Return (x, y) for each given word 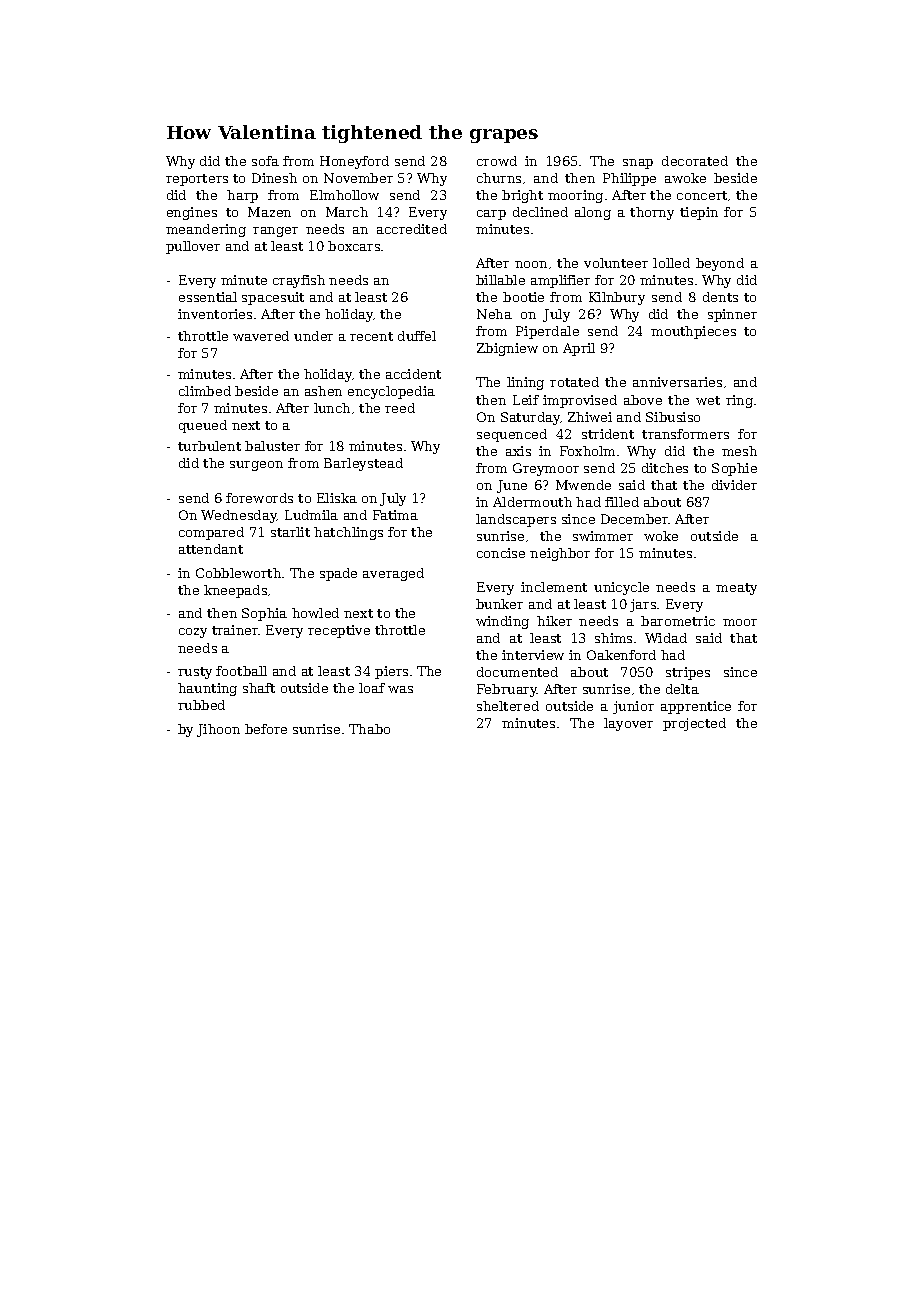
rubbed (201, 705)
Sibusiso (673, 417)
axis (518, 451)
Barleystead (363, 464)
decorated (695, 161)
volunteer (616, 263)
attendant (211, 549)
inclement (554, 587)
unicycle (621, 588)
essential (208, 297)
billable (500, 280)
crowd (497, 161)
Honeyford (354, 162)
